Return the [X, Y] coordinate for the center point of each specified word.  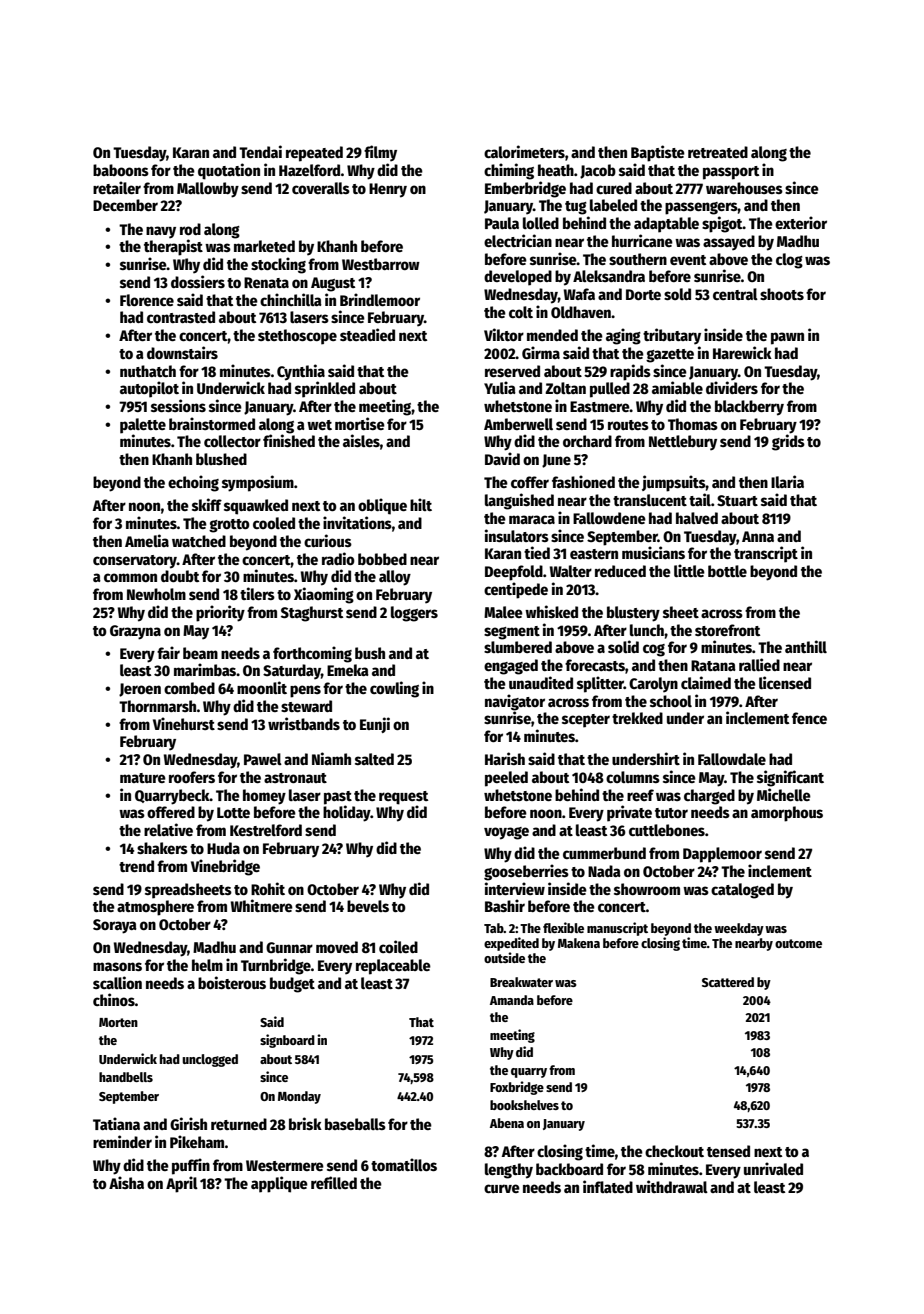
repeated [314, 154]
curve [502, 1188]
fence [809, 718]
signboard [287, 1041]
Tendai [260, 151]
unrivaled [773, 1168]
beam [200, 653]
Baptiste [658, 153]
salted [374, 759]
